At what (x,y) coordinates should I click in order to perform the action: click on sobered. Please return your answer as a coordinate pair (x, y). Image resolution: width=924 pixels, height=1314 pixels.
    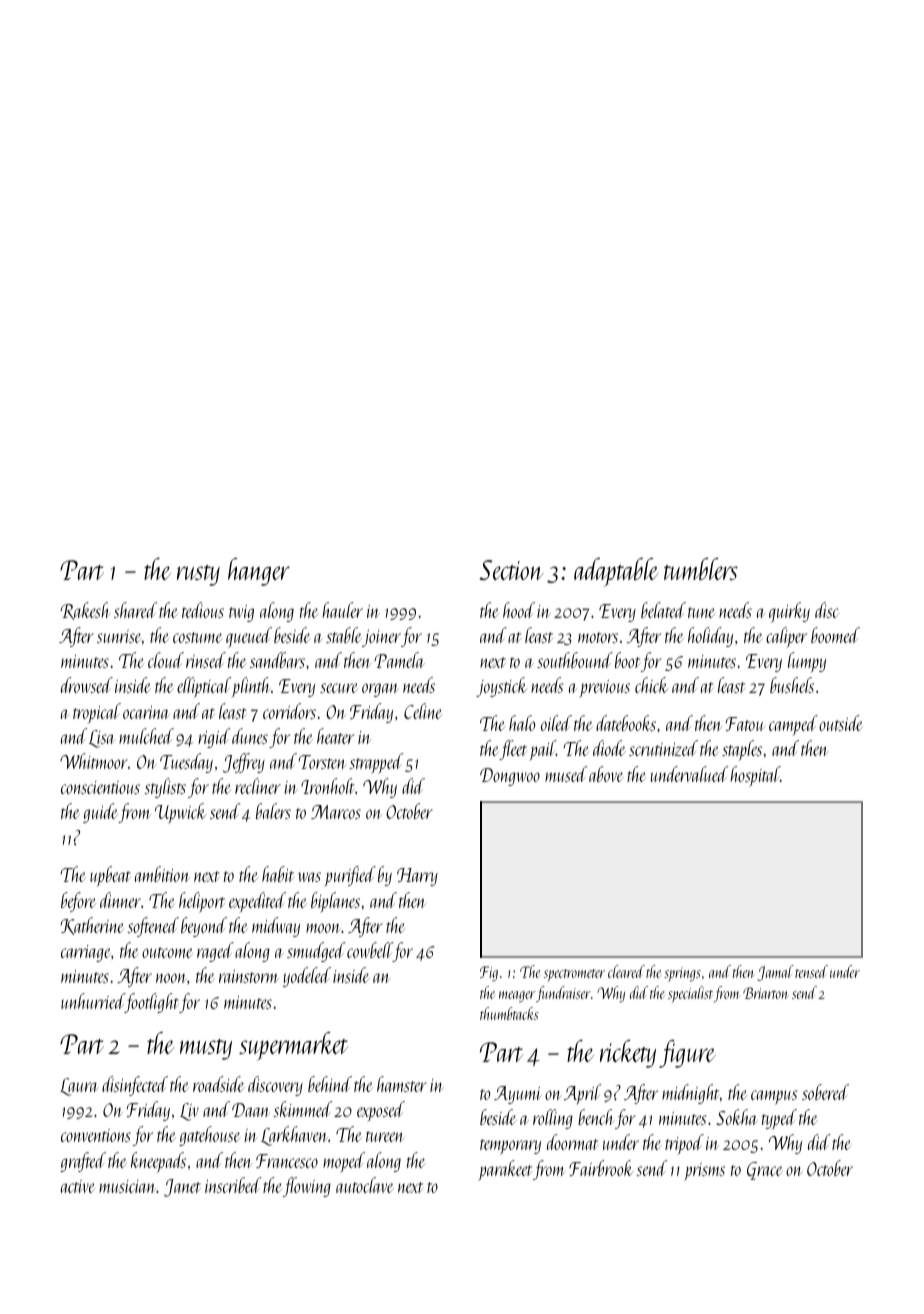
    Looking at the image, I should click on (825, 1092).
